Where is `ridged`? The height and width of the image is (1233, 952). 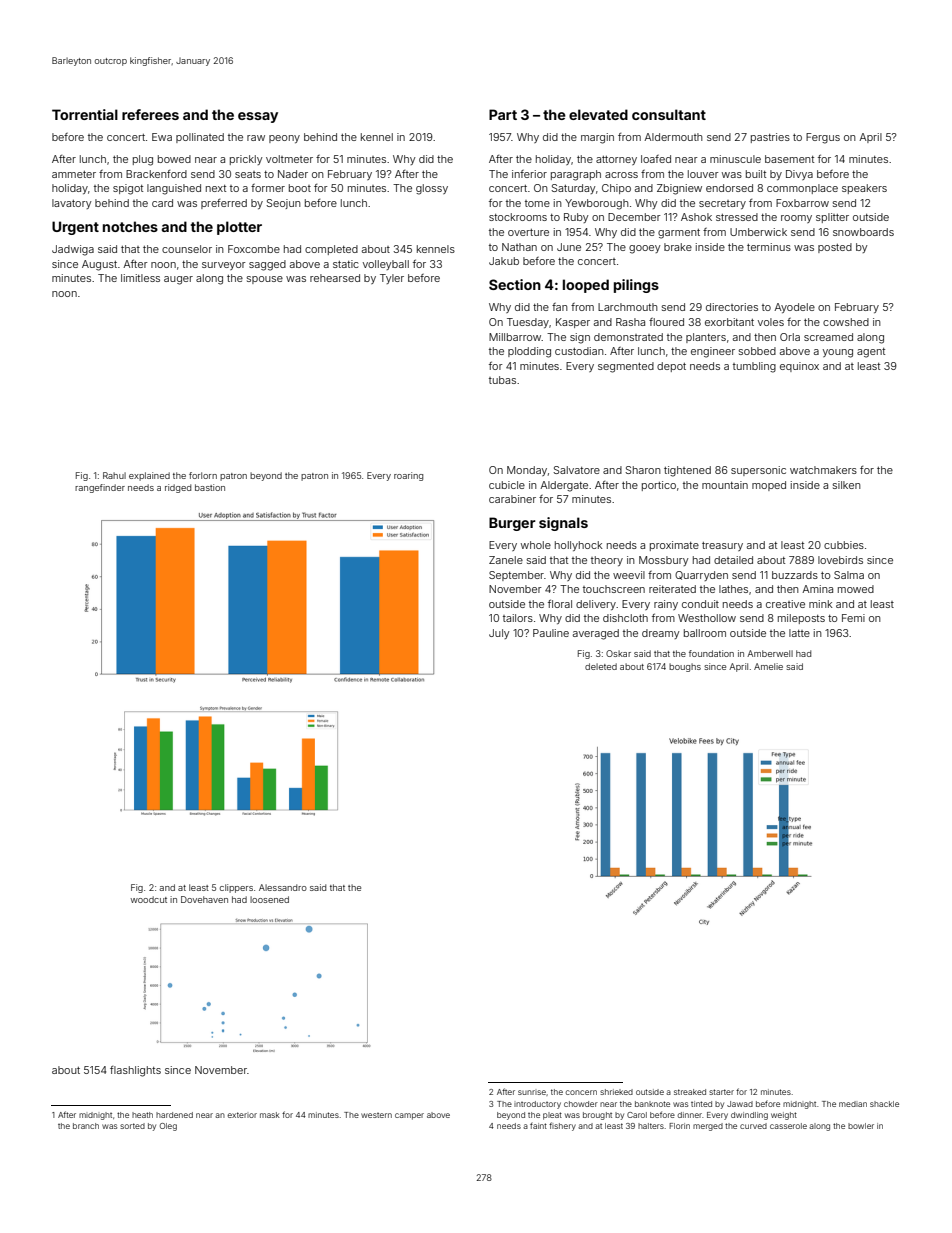
ridged is located at coordinates (178, 488).
